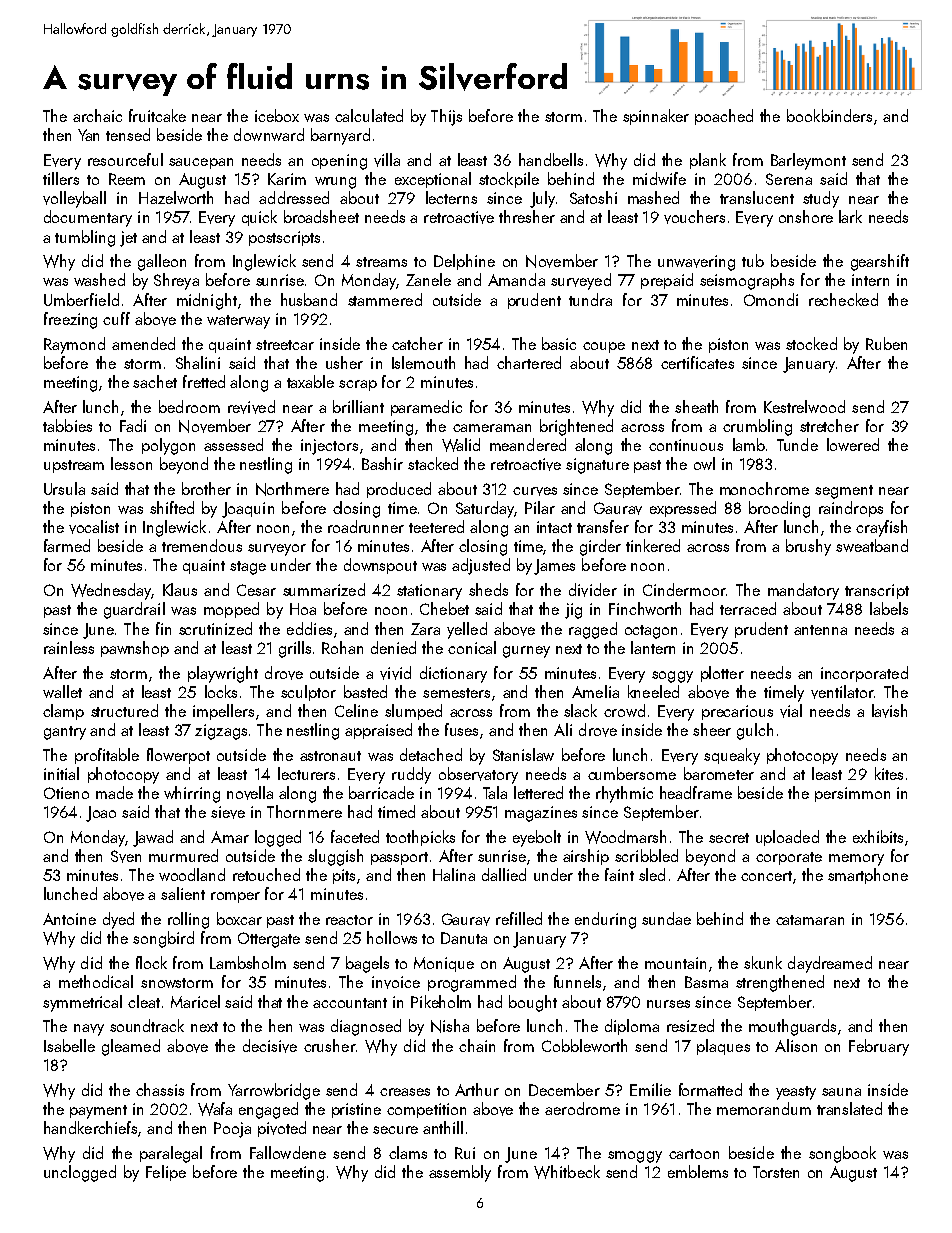 The height and width of the screenshot is (1233, 952). Describe the element at coordinates (492, 428) in the screenshot. I see `cameraman` at that location.
